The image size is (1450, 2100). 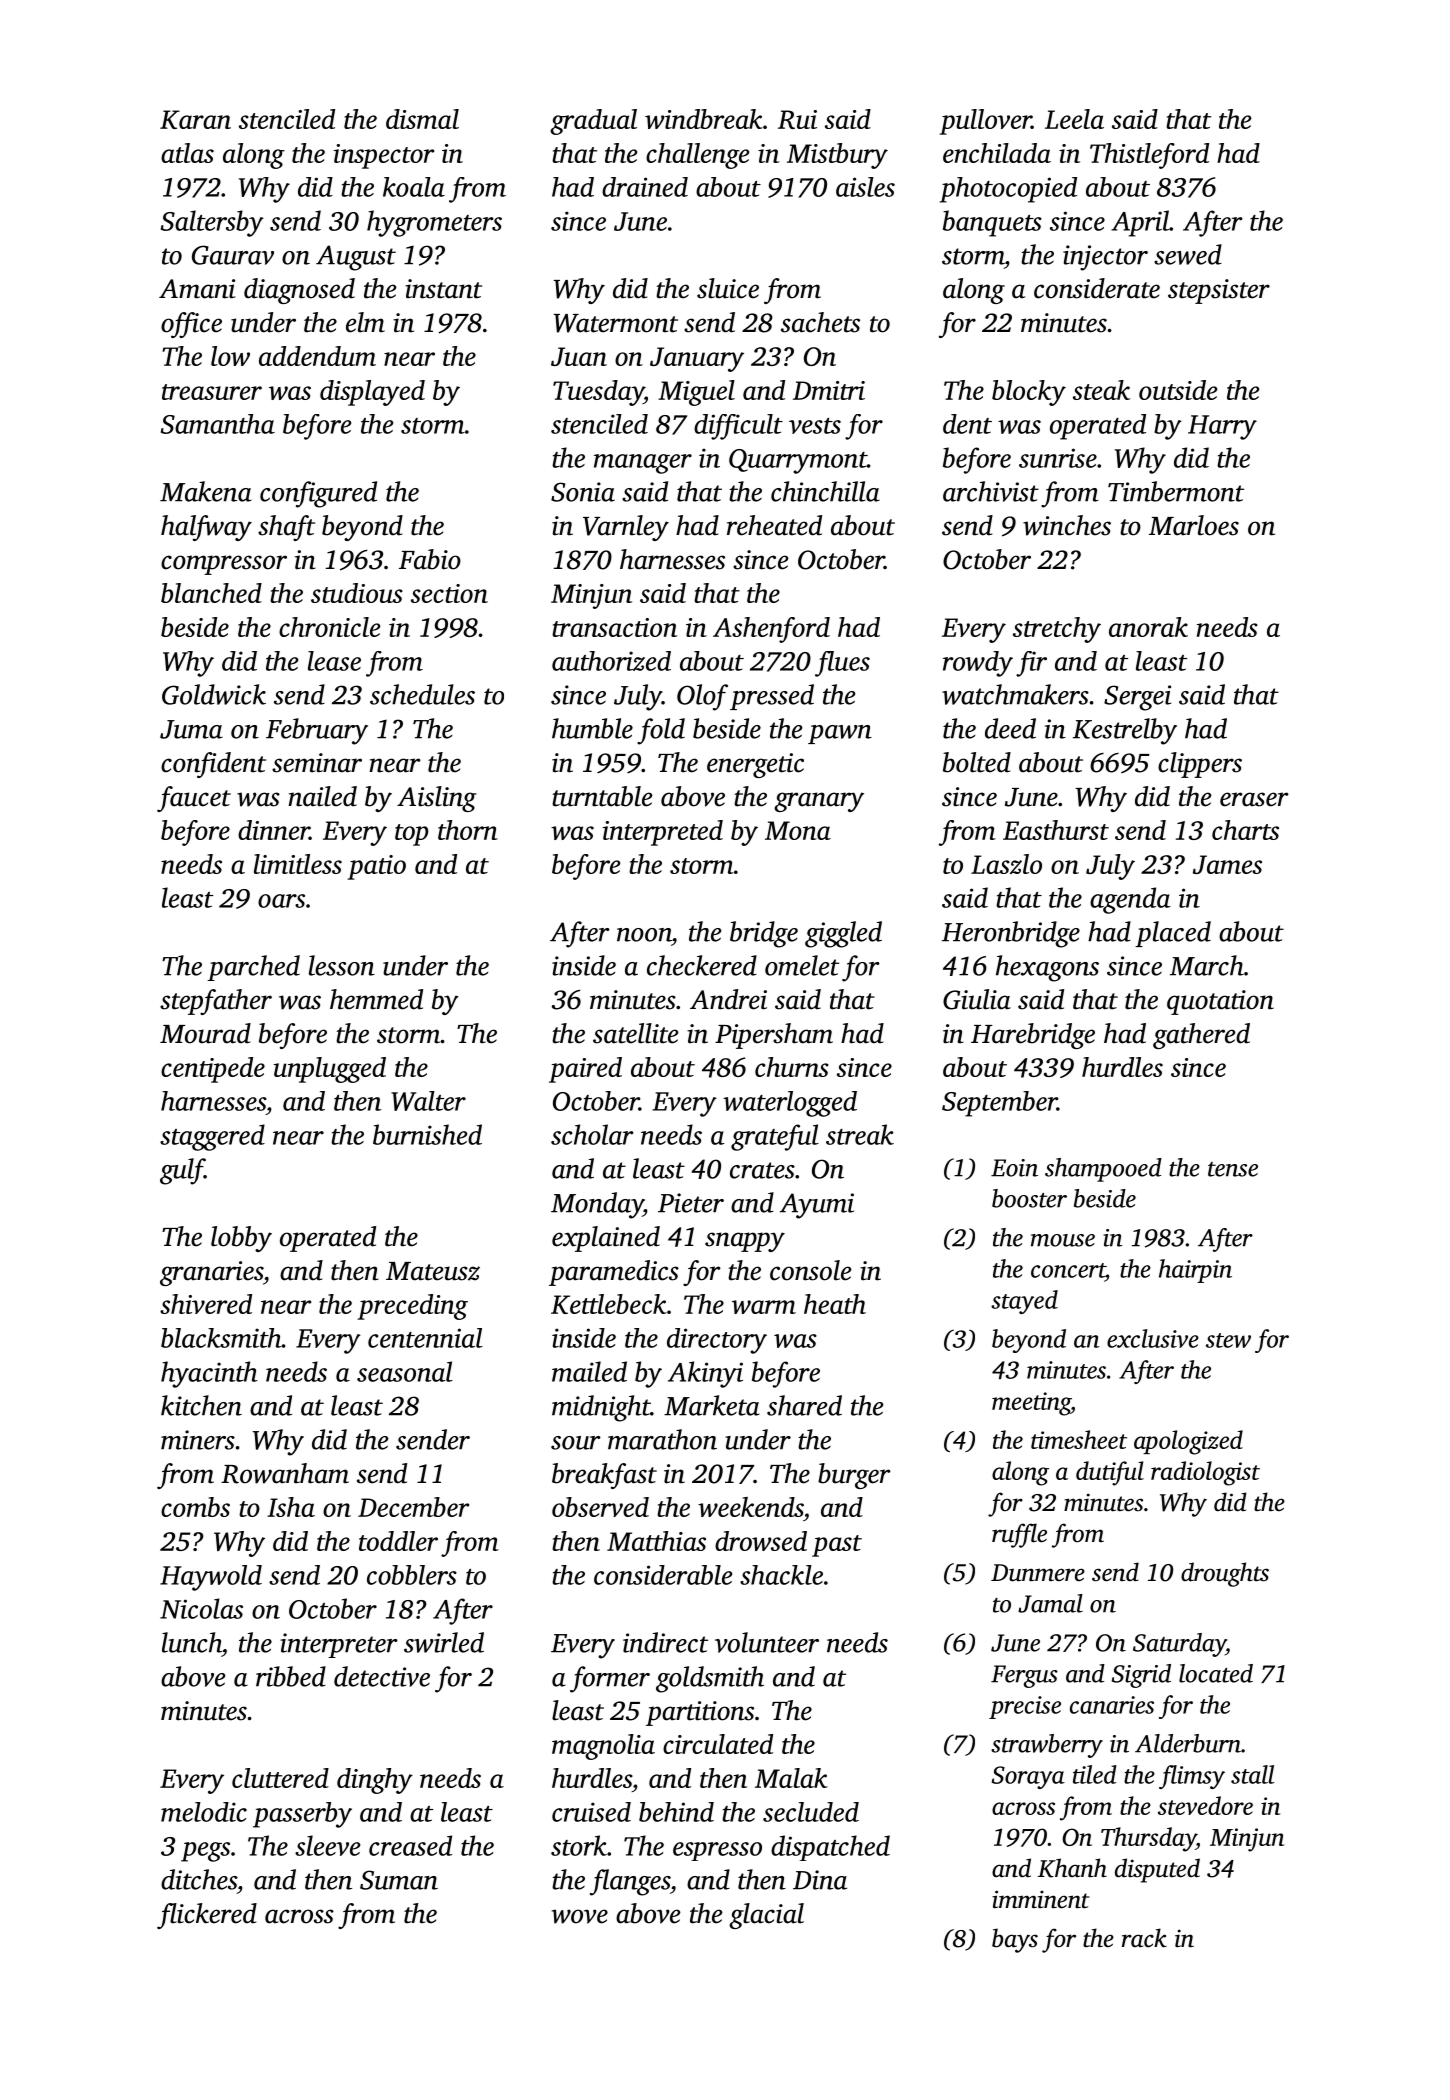 What do you see at coordinates (580, 1916) in the page?
I see `wove` at bounding box center [580, 1916].
